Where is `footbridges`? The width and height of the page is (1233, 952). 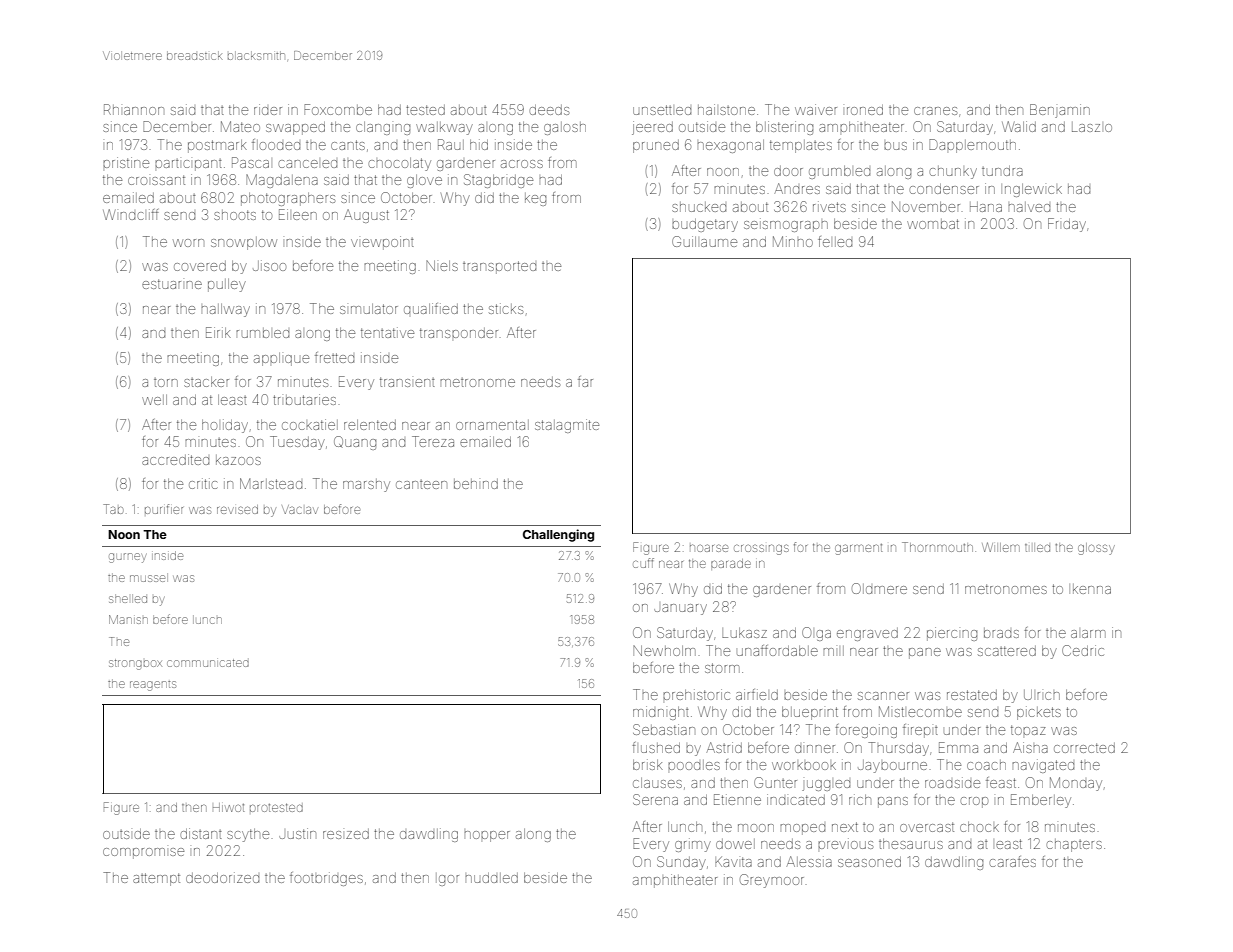
footbridges is located at coordinates (326, 879).
